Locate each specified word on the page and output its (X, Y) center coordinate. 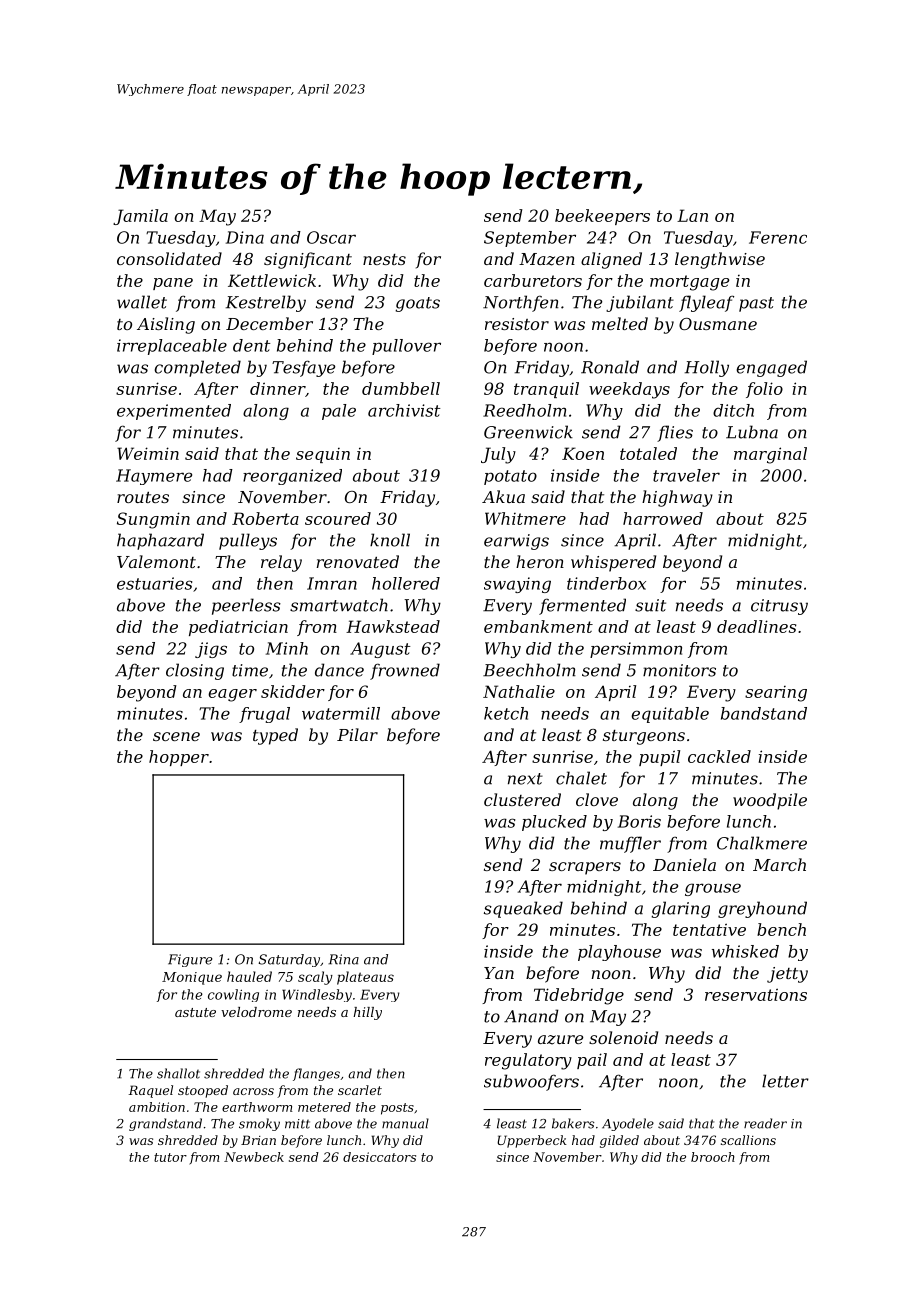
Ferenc (778, 237)
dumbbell (401, 388)
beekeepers (602, 217)
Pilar (357, 734)
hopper (179, 758)
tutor (170, 1157)
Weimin (148, 453)
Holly (707, 368)
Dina (245, 237)
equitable (670, 715)
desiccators (379, 1157)
